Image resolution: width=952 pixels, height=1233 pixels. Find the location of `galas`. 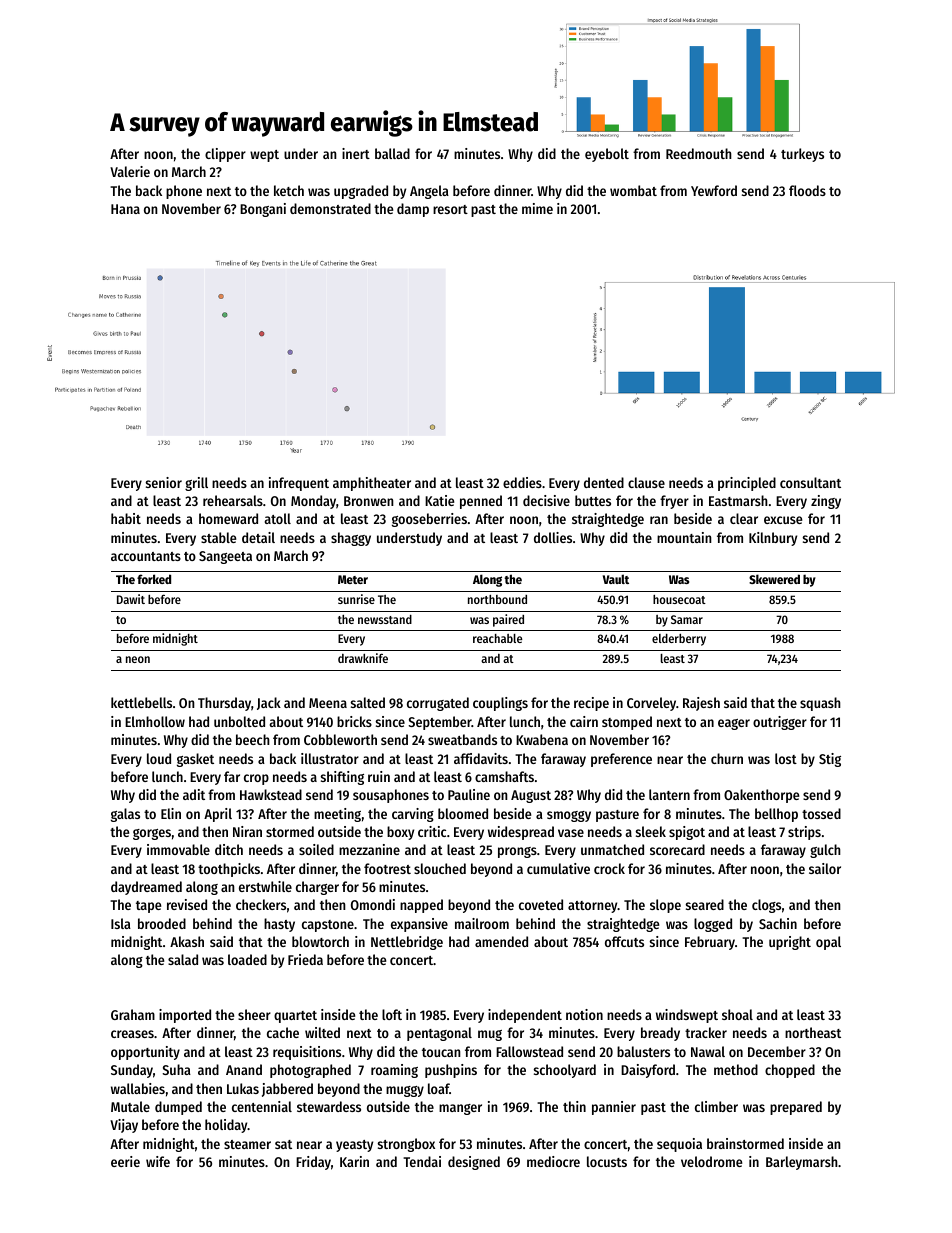

galas is located at coordinates (125, 815).
